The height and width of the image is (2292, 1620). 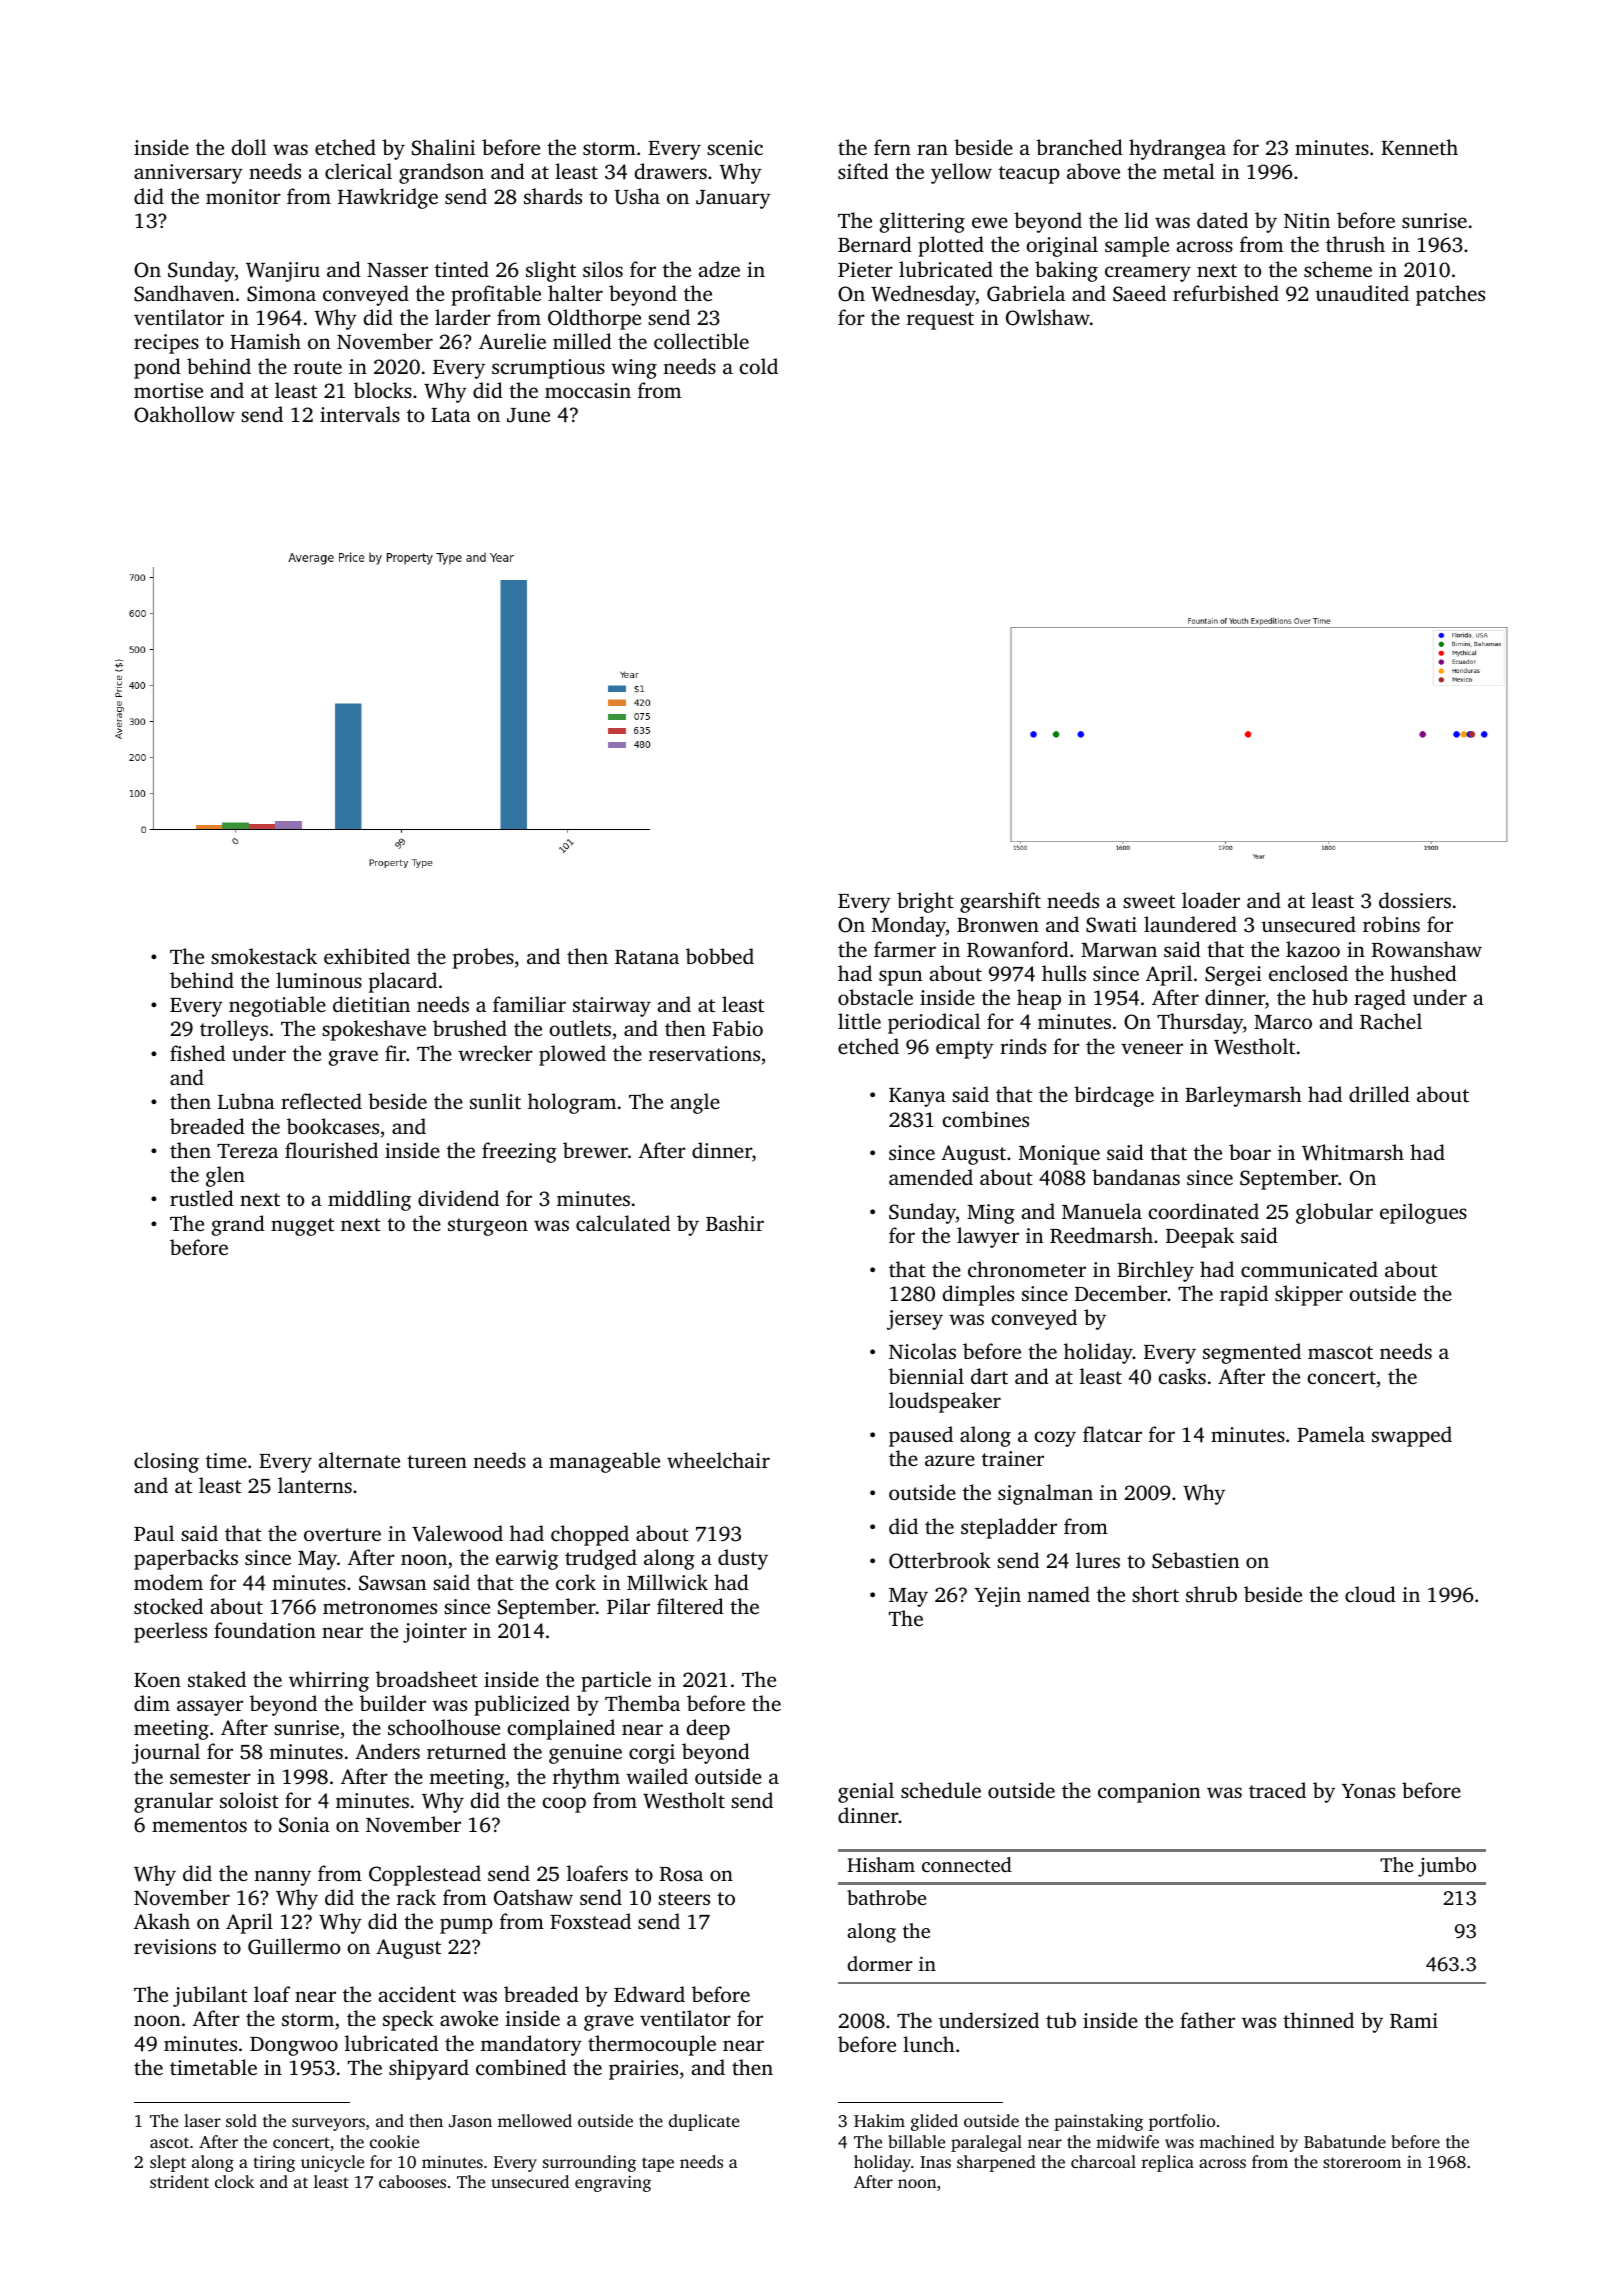 What do you see at coordinates (931, 1177) in the image?
I see `amended` at bounding box center [931, 1177].
